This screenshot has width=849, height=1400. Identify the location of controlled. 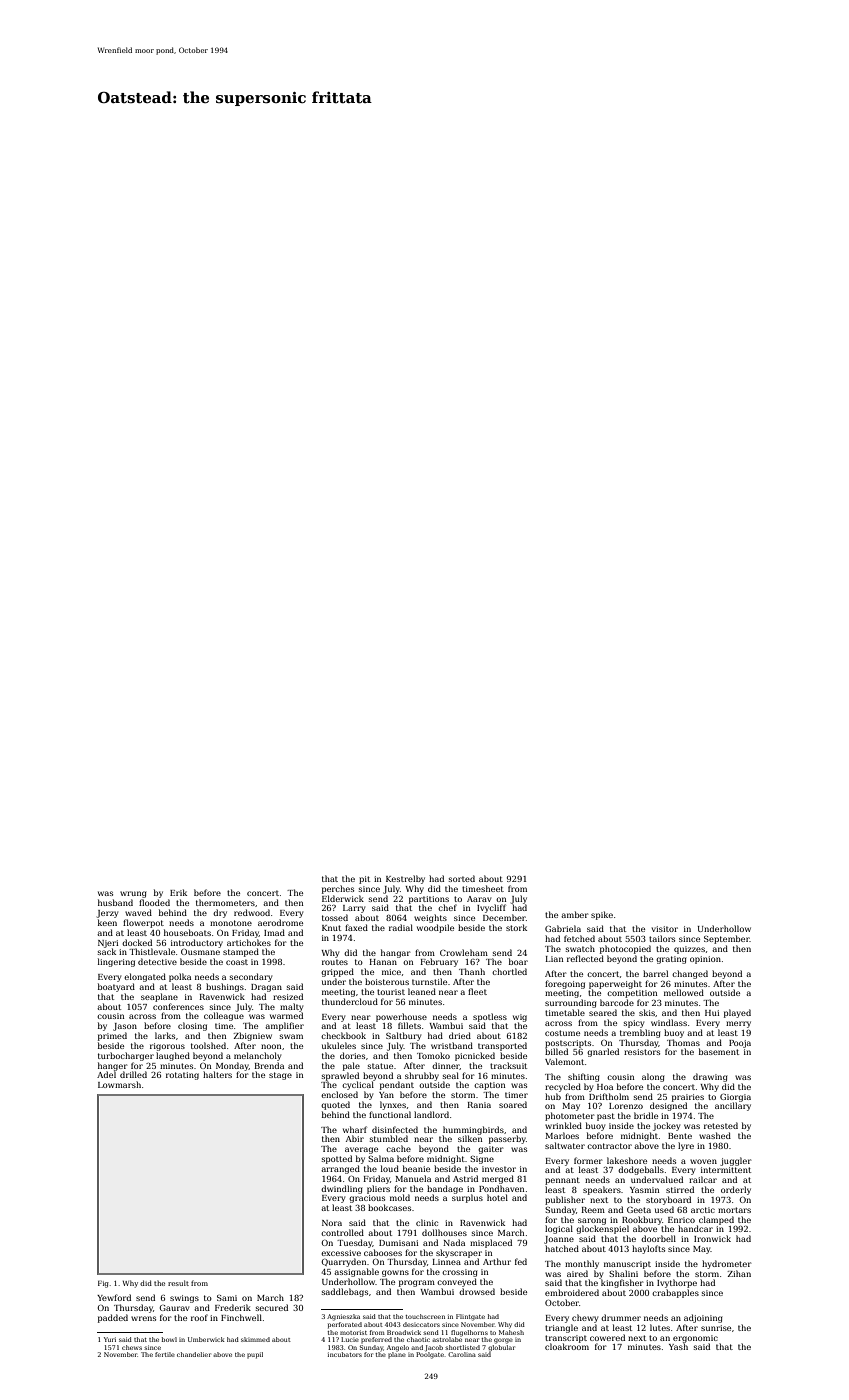
(342, 1232).
